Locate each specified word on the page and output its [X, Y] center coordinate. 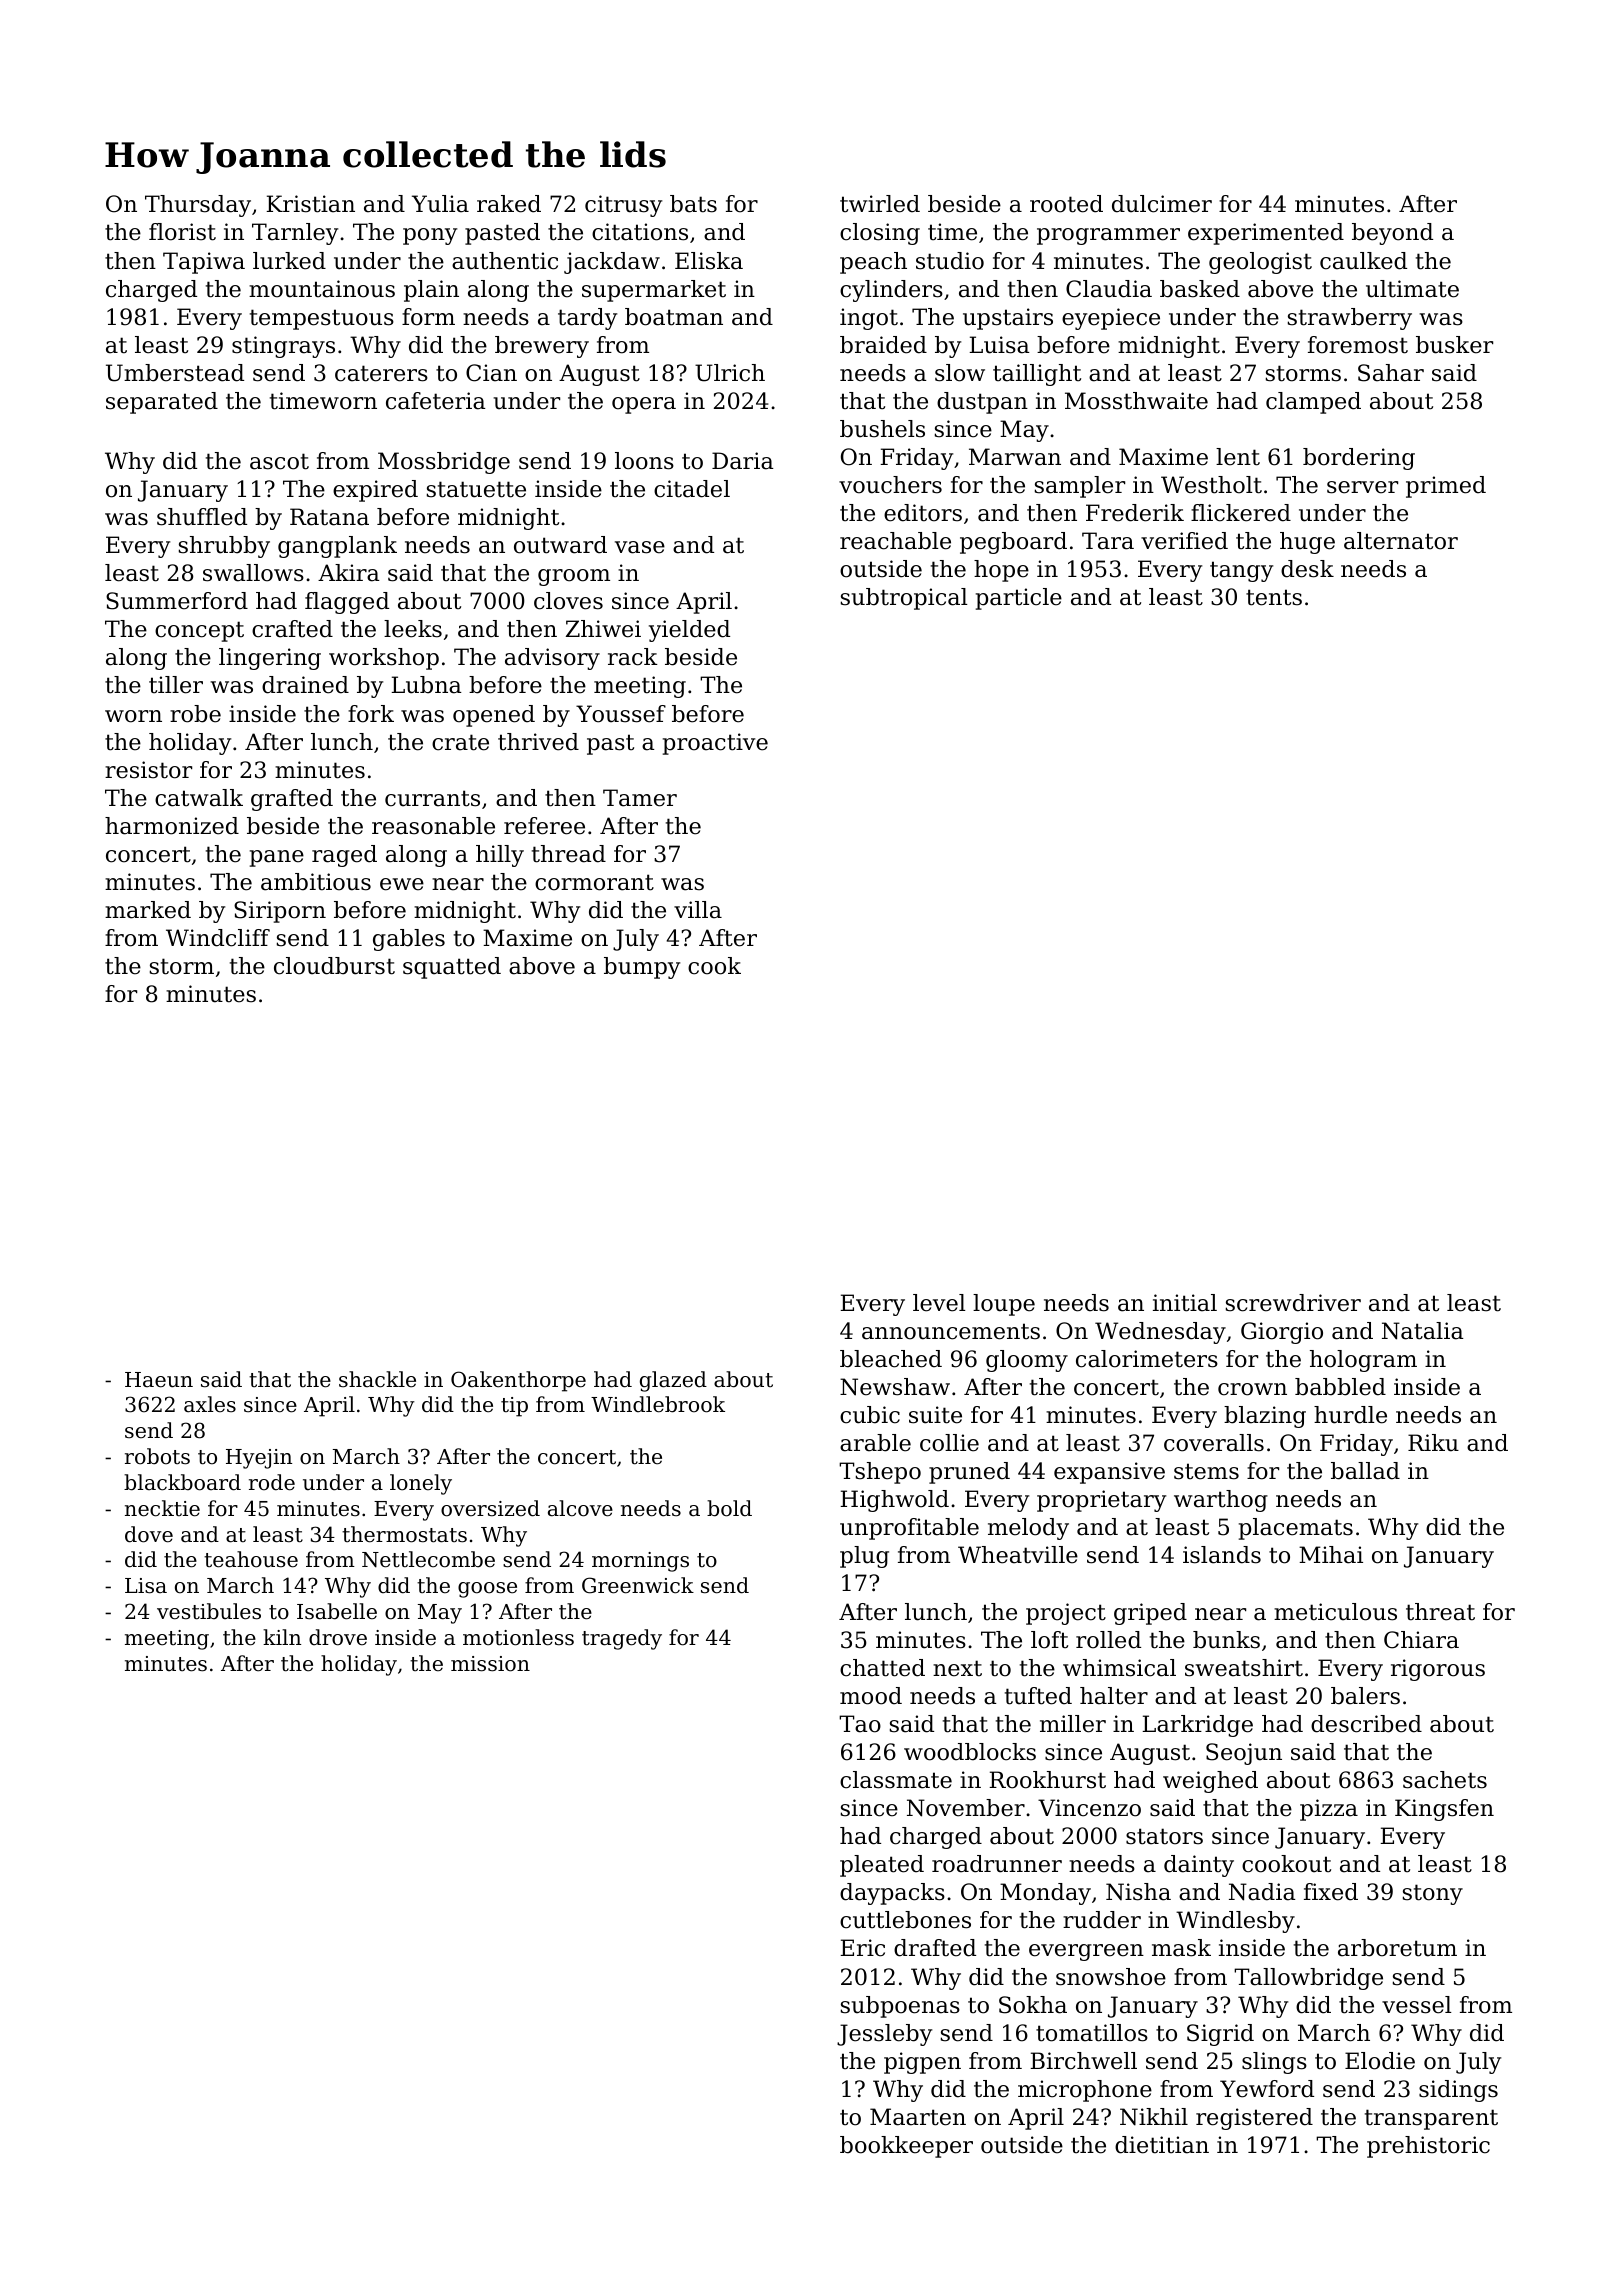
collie [949, 1443]
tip [514, 1407]
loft [1049, 1640]
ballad [1365, 1471]
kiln [282, 1637]
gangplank [337, 547]
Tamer [640, 798]
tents [1274, 597]
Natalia [1423, 1331]
